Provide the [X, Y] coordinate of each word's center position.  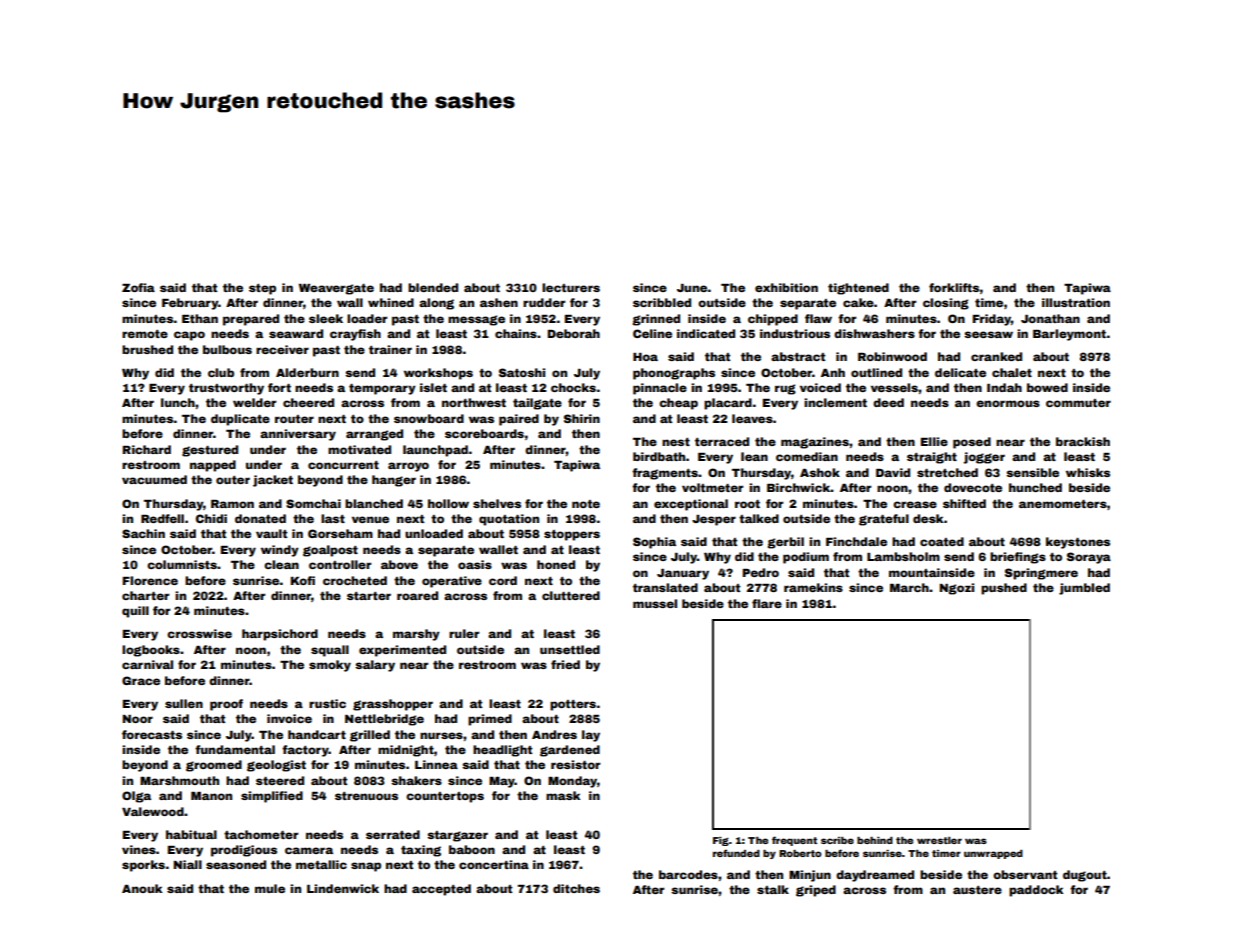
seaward [296, 333]
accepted [441, 890]
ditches [576, 888]
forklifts [954, 287]
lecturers [571, 287]
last [333, 518]
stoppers [572, 535]
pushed [1004, 589]
